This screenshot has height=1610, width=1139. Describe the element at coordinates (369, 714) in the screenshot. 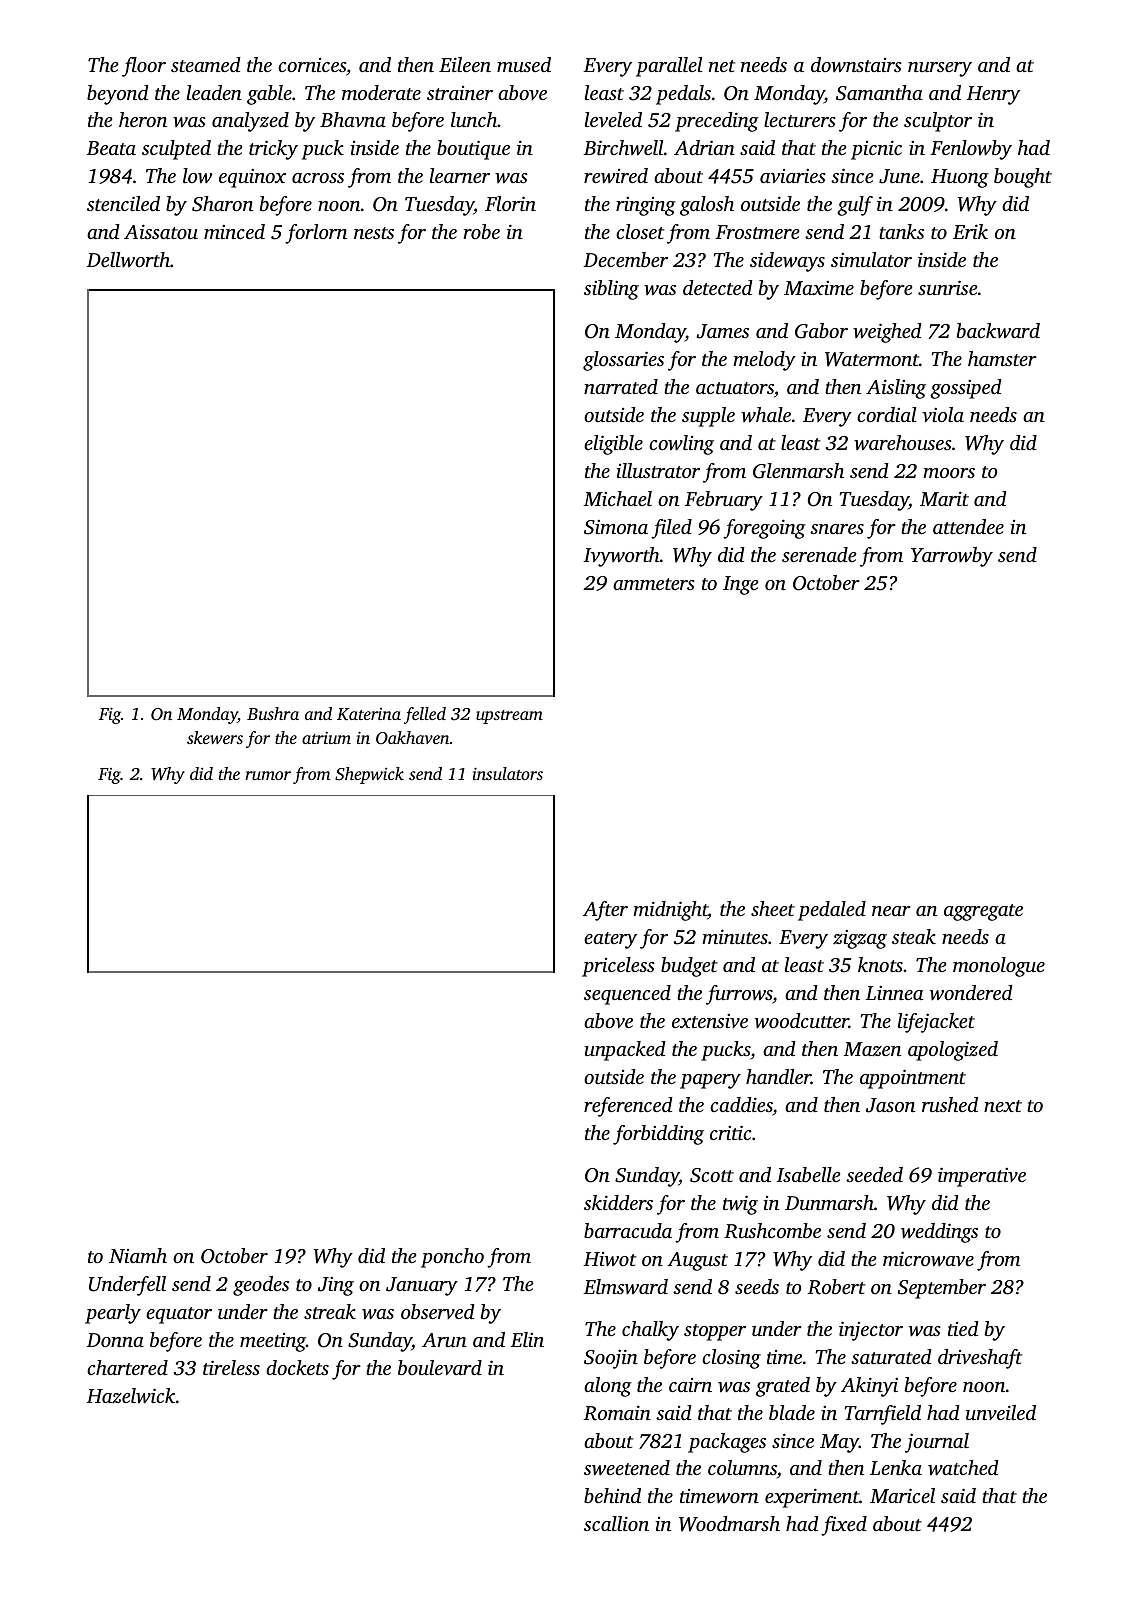

I see `Katerina` at that location.
